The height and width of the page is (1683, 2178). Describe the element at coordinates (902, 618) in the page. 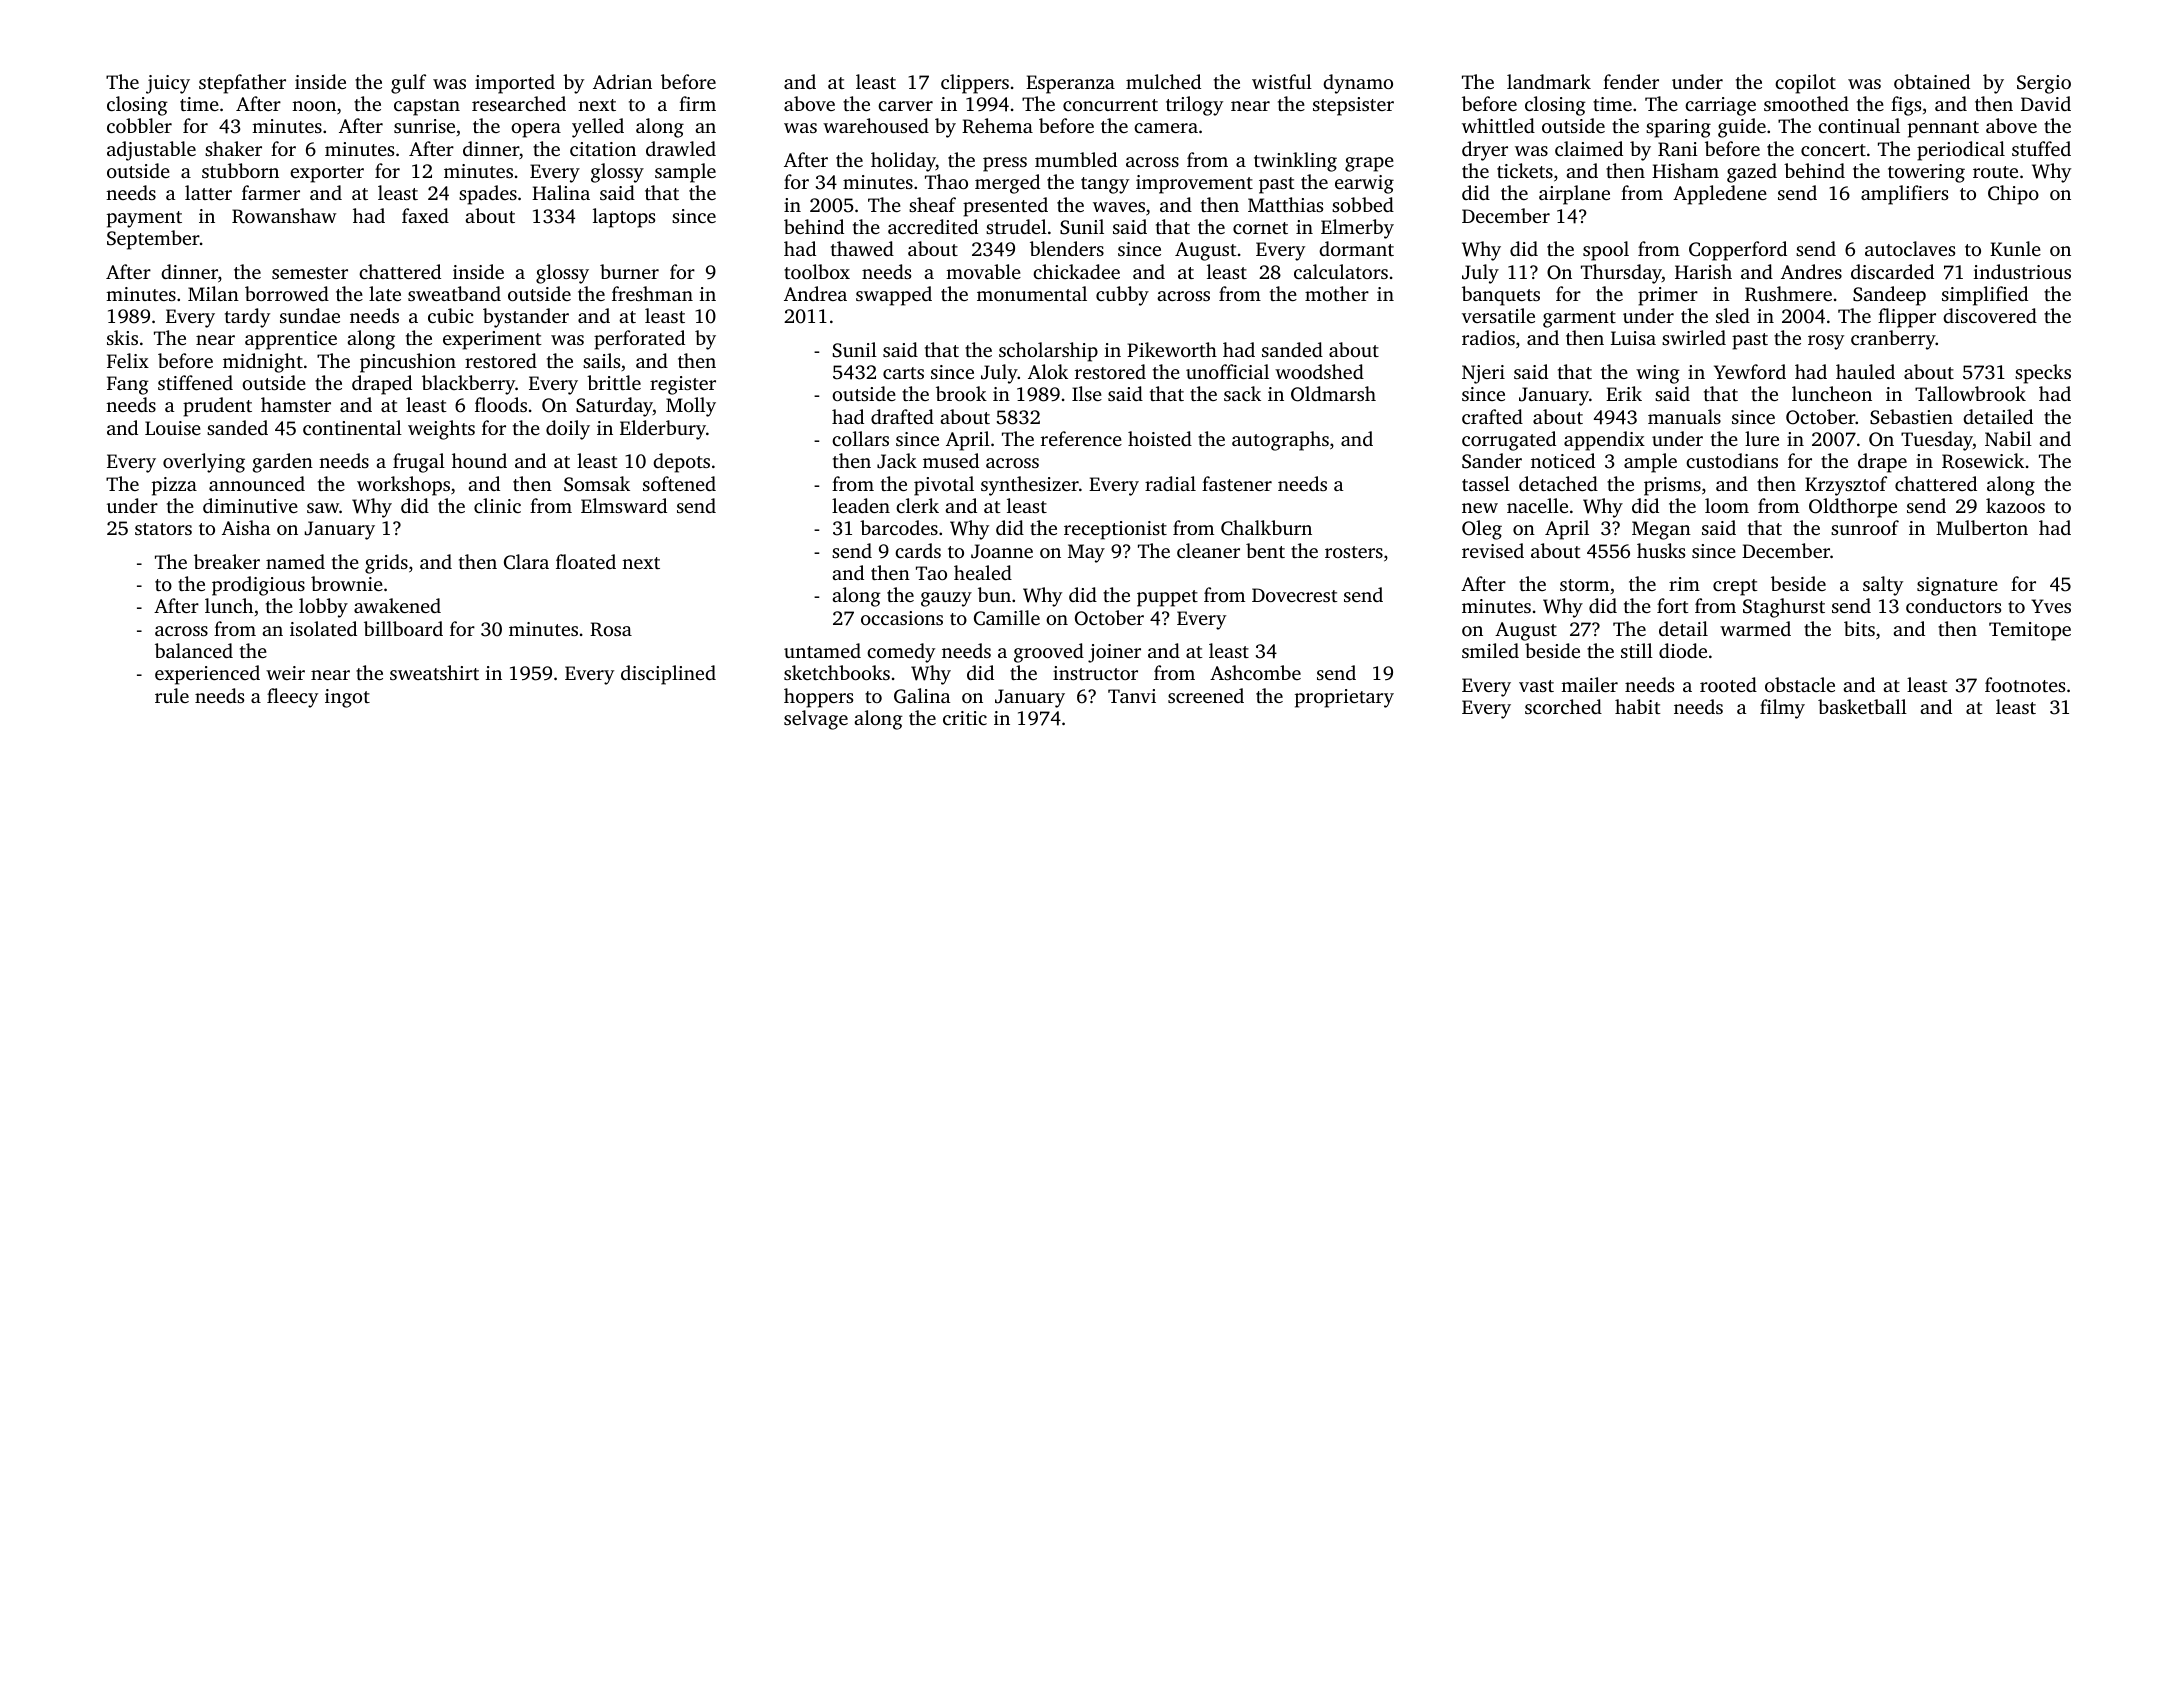

I see `occasions` at that location.
